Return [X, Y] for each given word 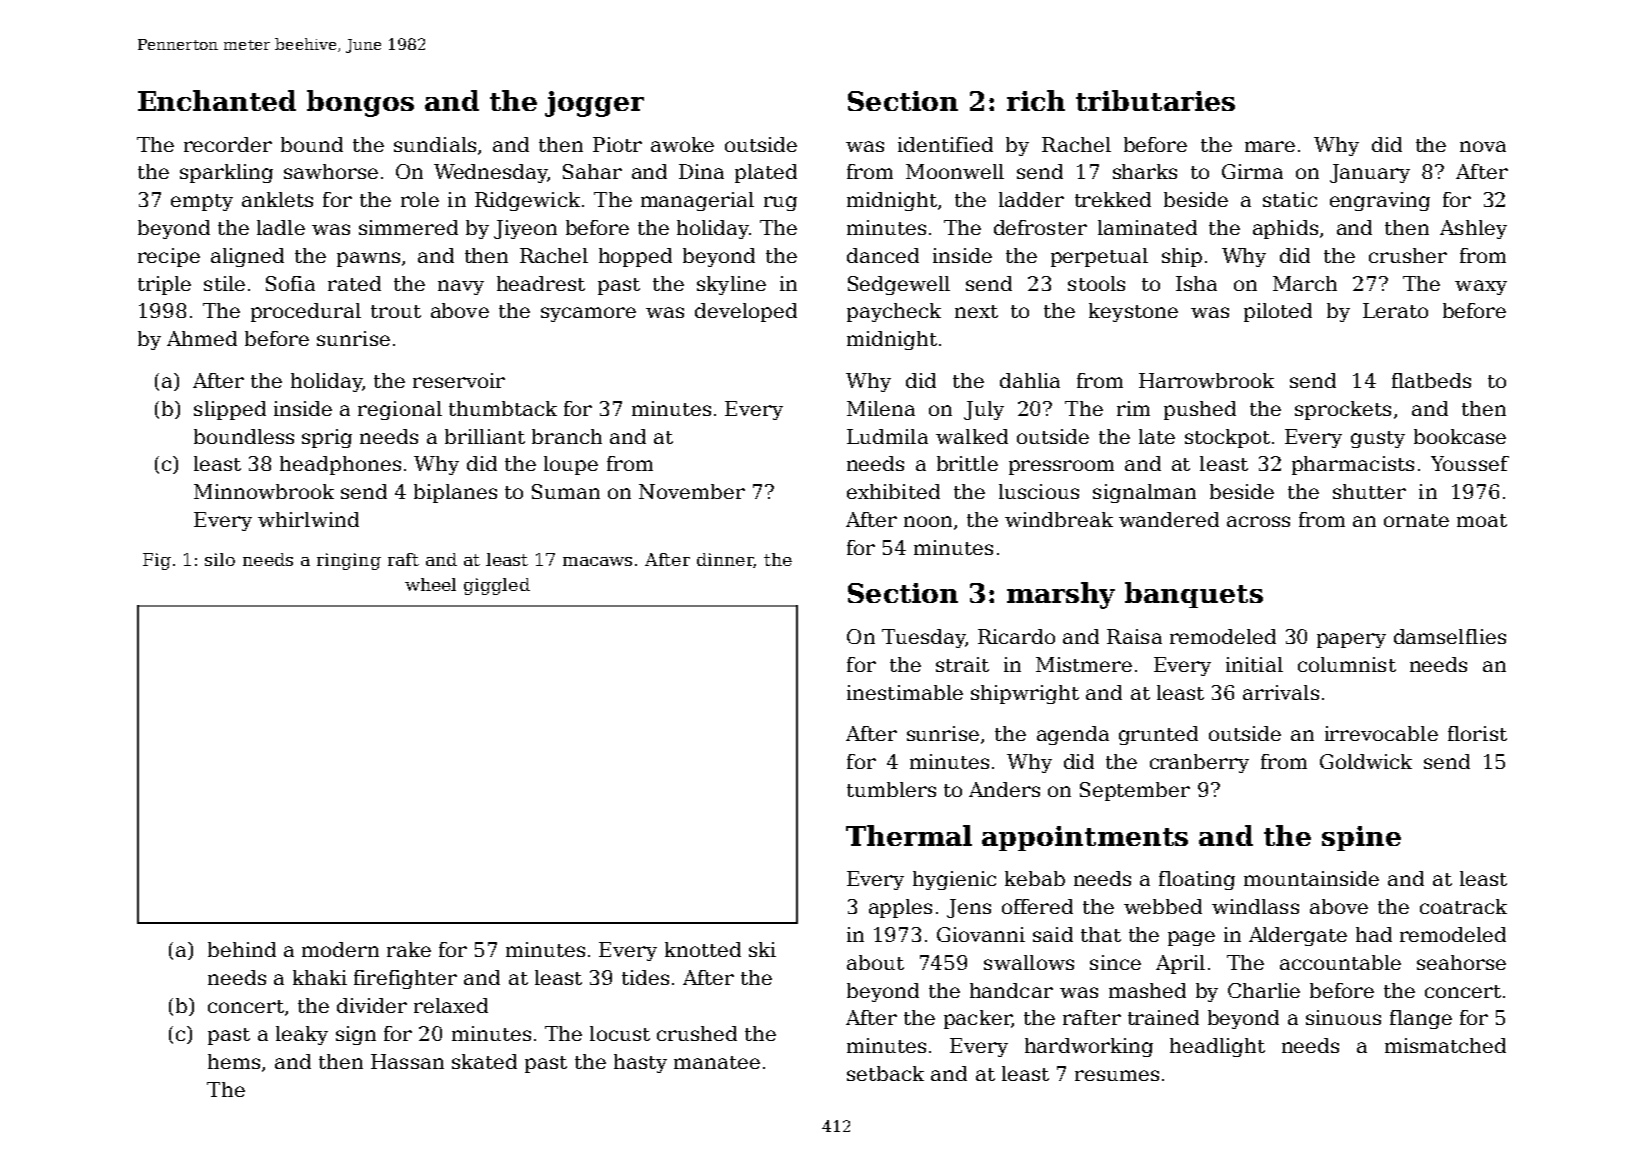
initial [1254, 664]
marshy [1061, 595]
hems [234, 1061]
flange [1421, 1019]
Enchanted [217, 100]
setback [885, 1073]
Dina [701, 171]
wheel [430, 584]
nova [1483, 146]
